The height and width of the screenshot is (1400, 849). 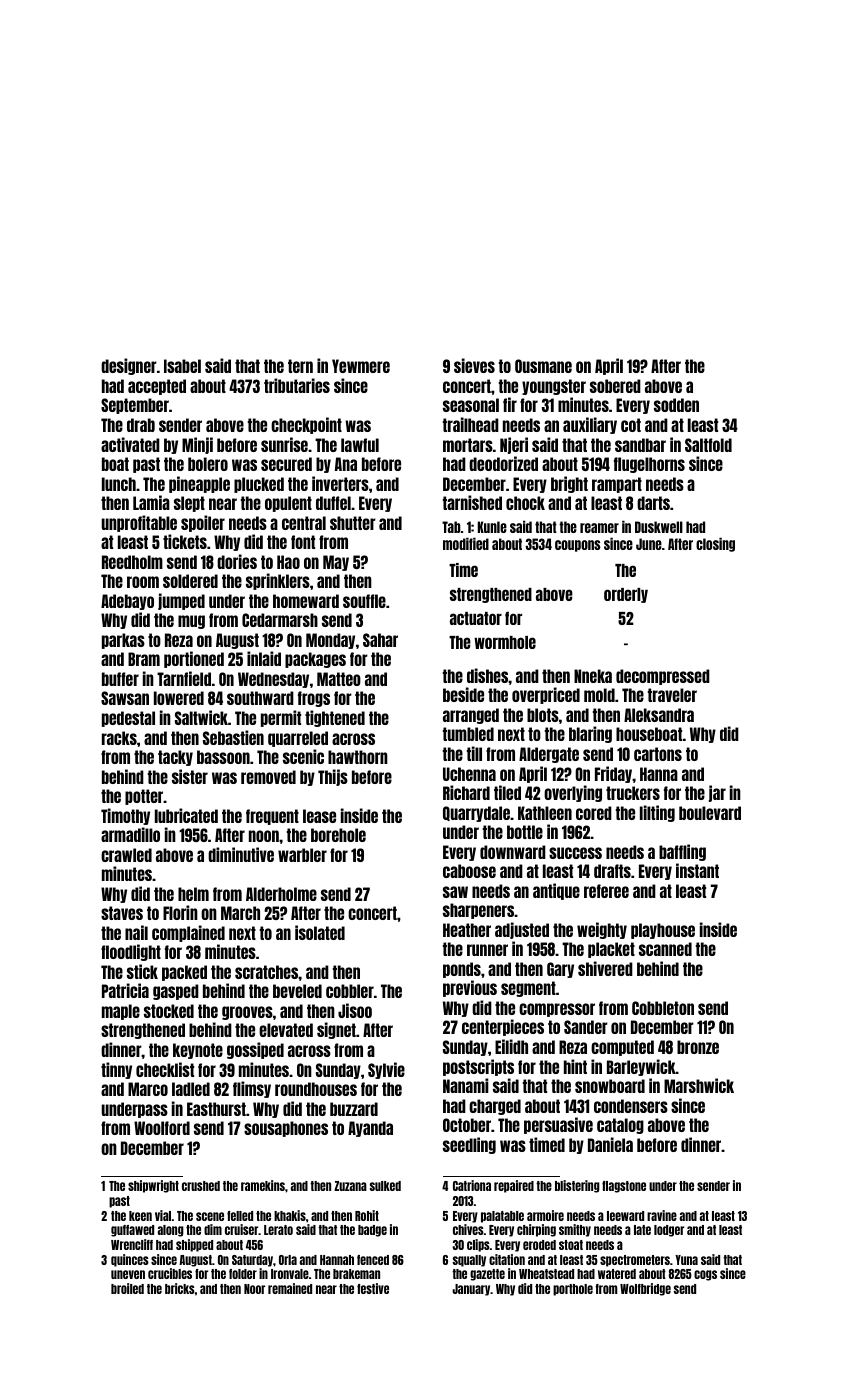 I want to click on instant, so click(x=697, y=870).
